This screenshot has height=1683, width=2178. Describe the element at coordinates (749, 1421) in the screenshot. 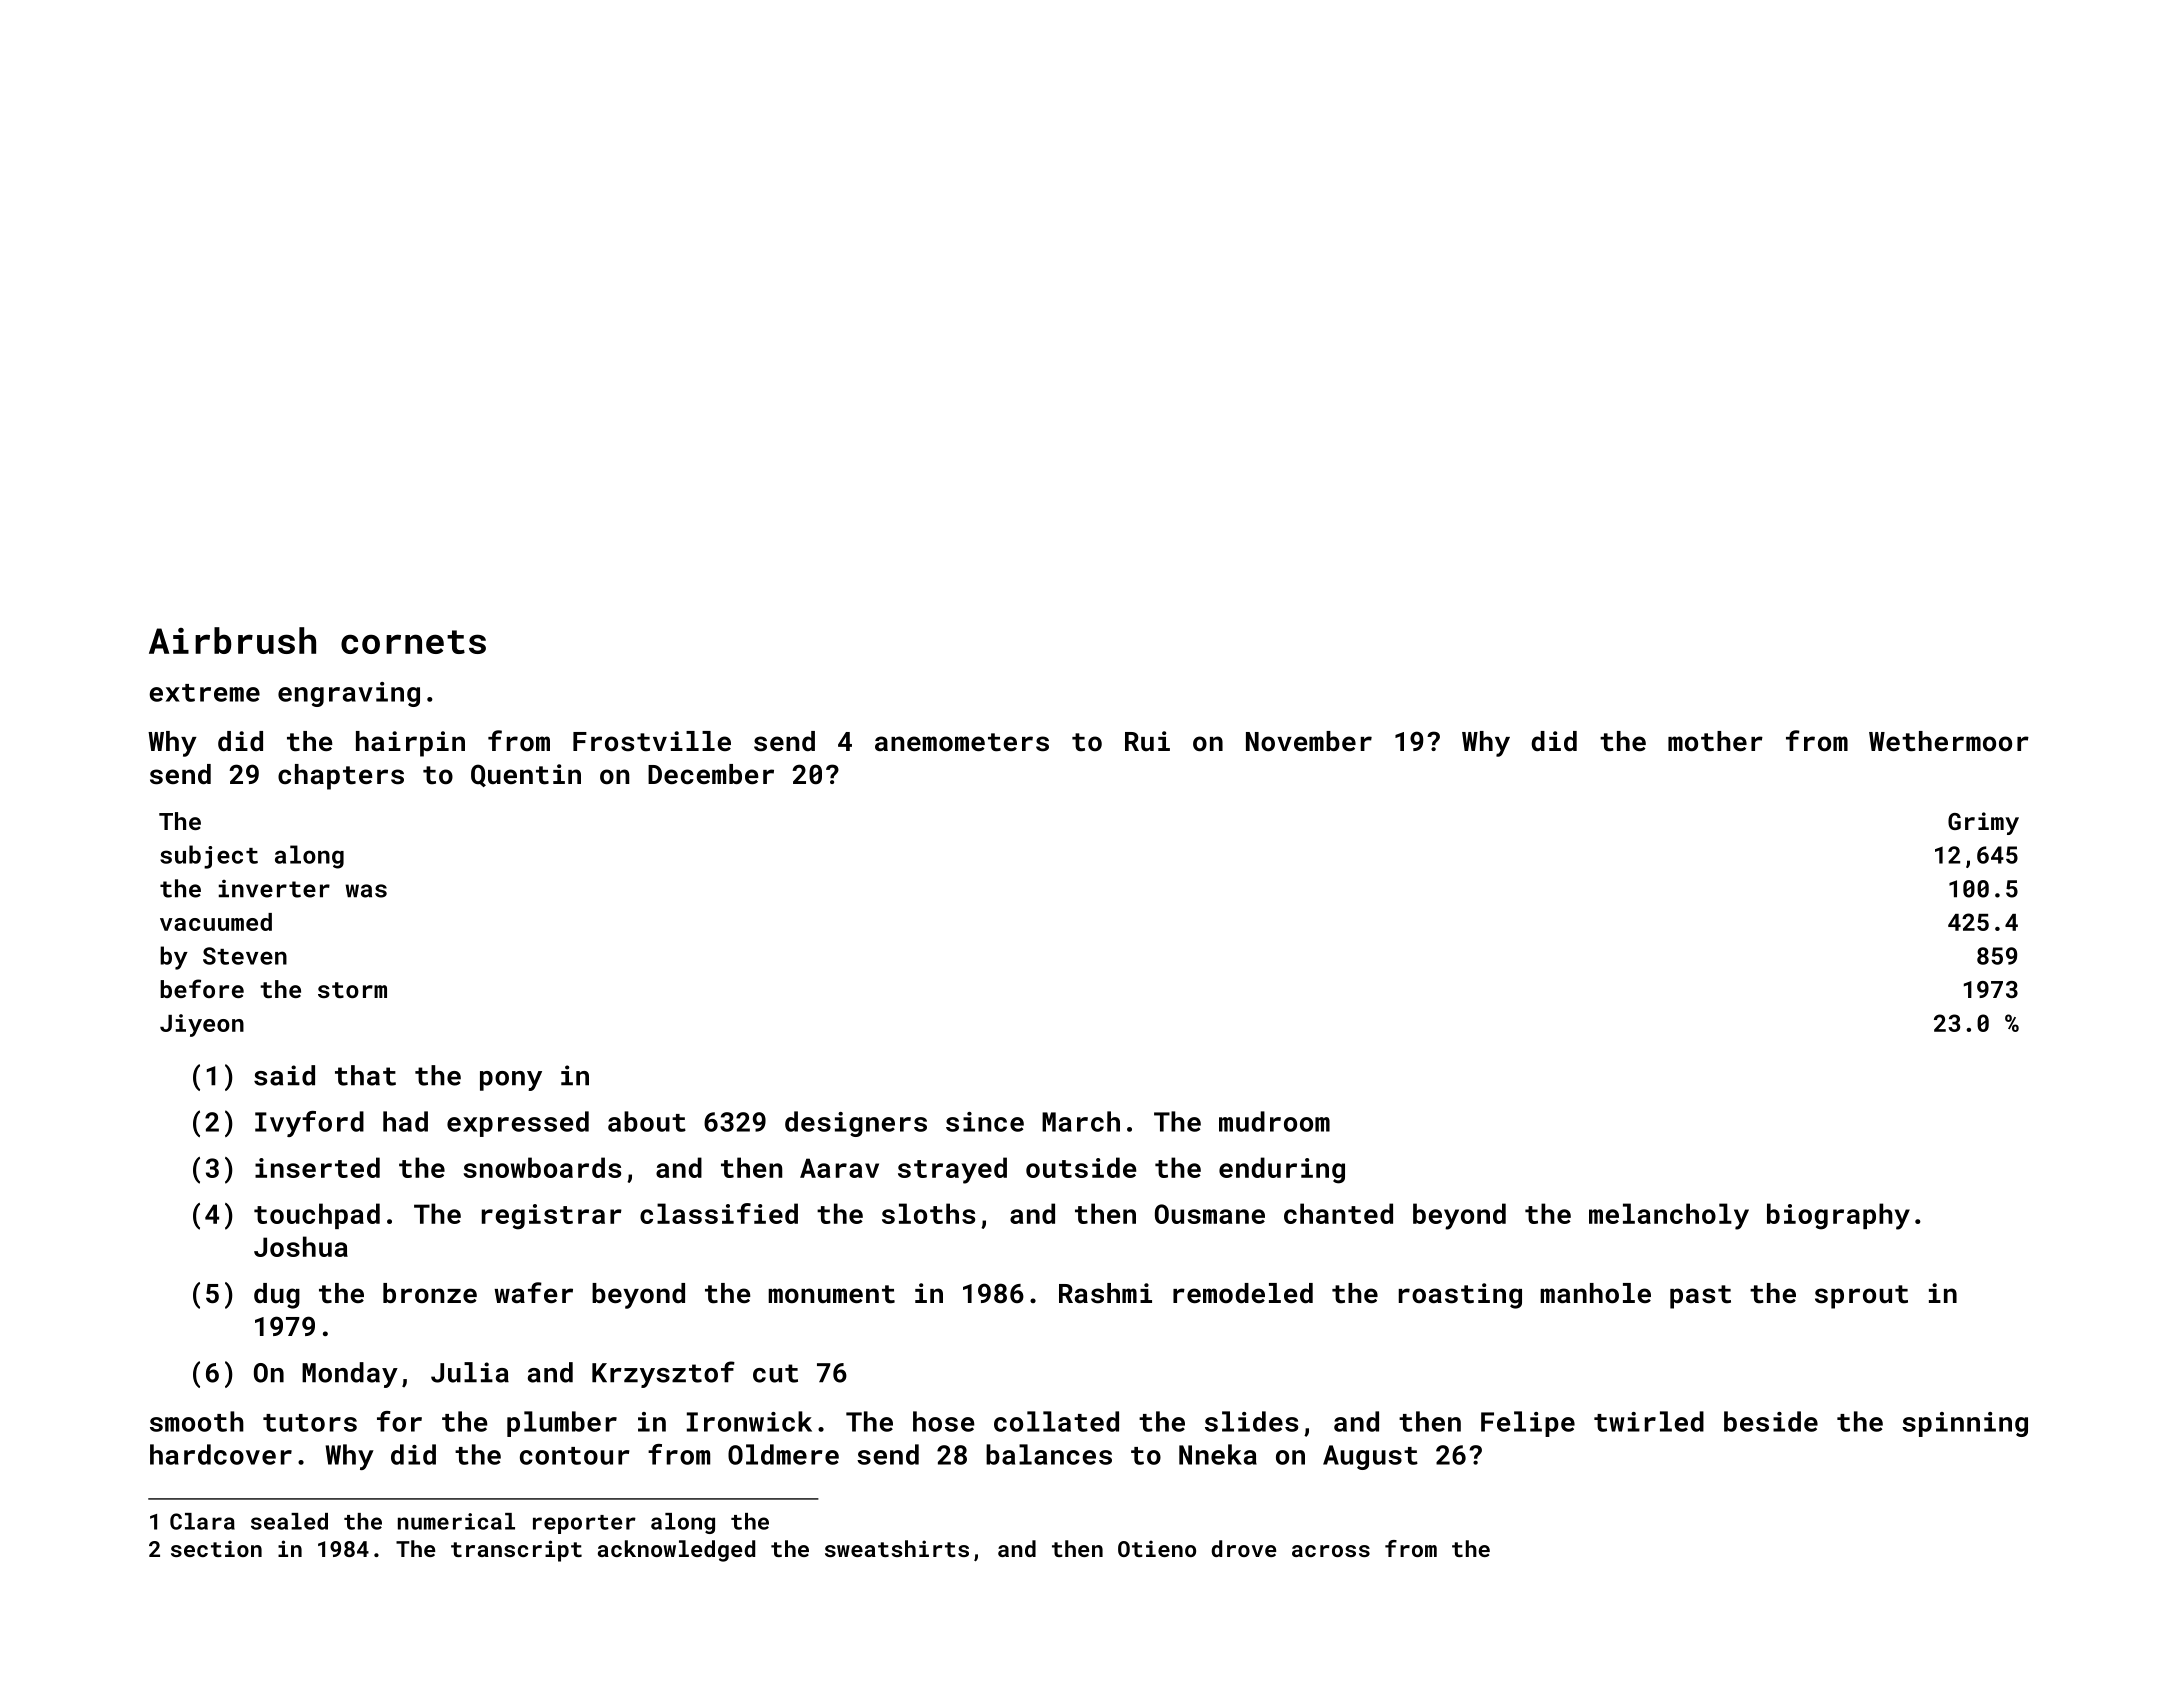

I see `Ironwick` at that location.
